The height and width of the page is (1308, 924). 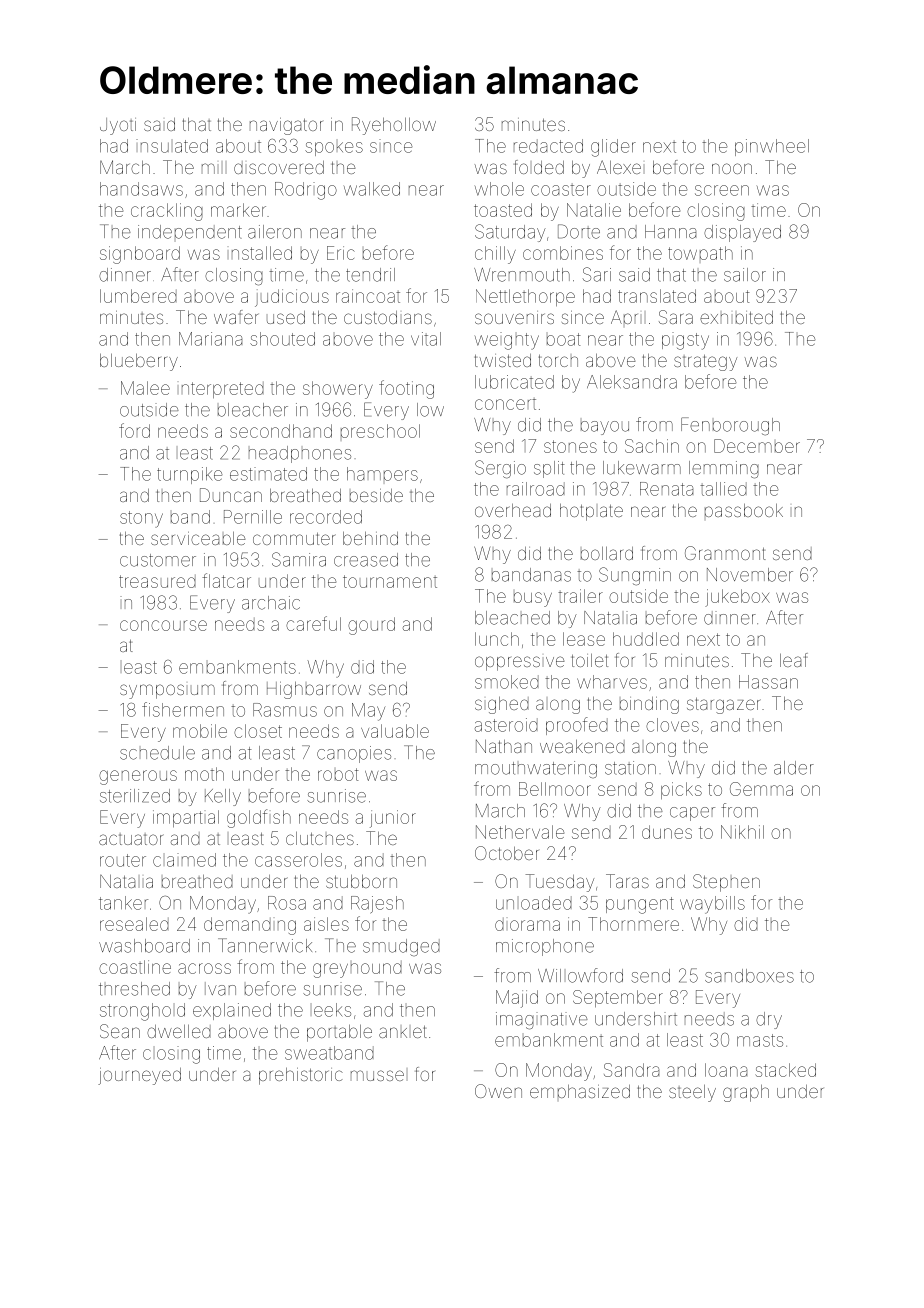 What do you see at coordinates (368, 712) in the page?
I see `May` at bounding box center [368, 712].
